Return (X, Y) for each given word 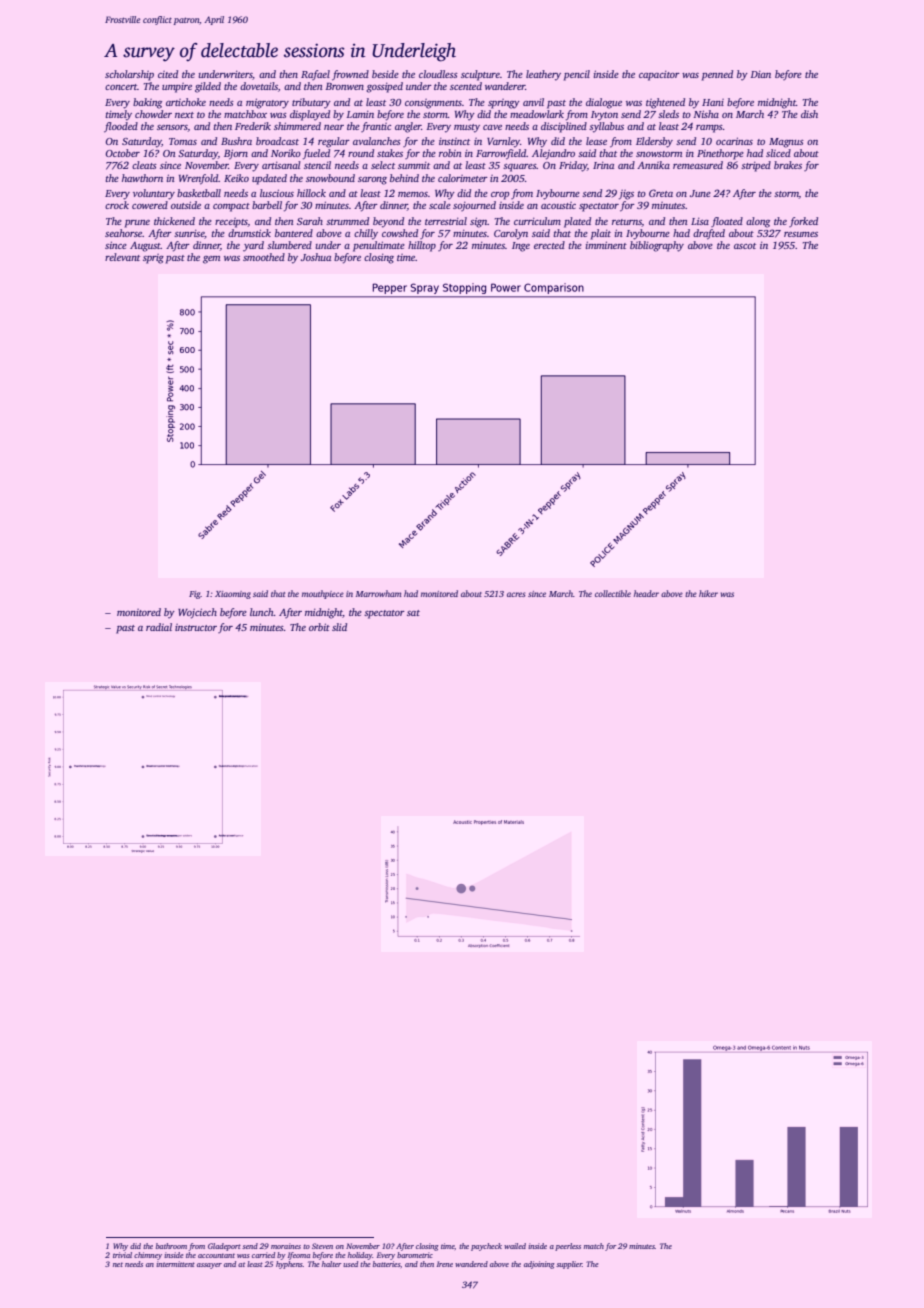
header (646, 593)
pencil (577, 75)
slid (339, 627)
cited (168, 74)
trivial (122, 1255)
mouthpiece (323, 594)
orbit (319, 627)
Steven (322, 1246)
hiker (708, 593)
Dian (761, 74)
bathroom (171, 1246)
